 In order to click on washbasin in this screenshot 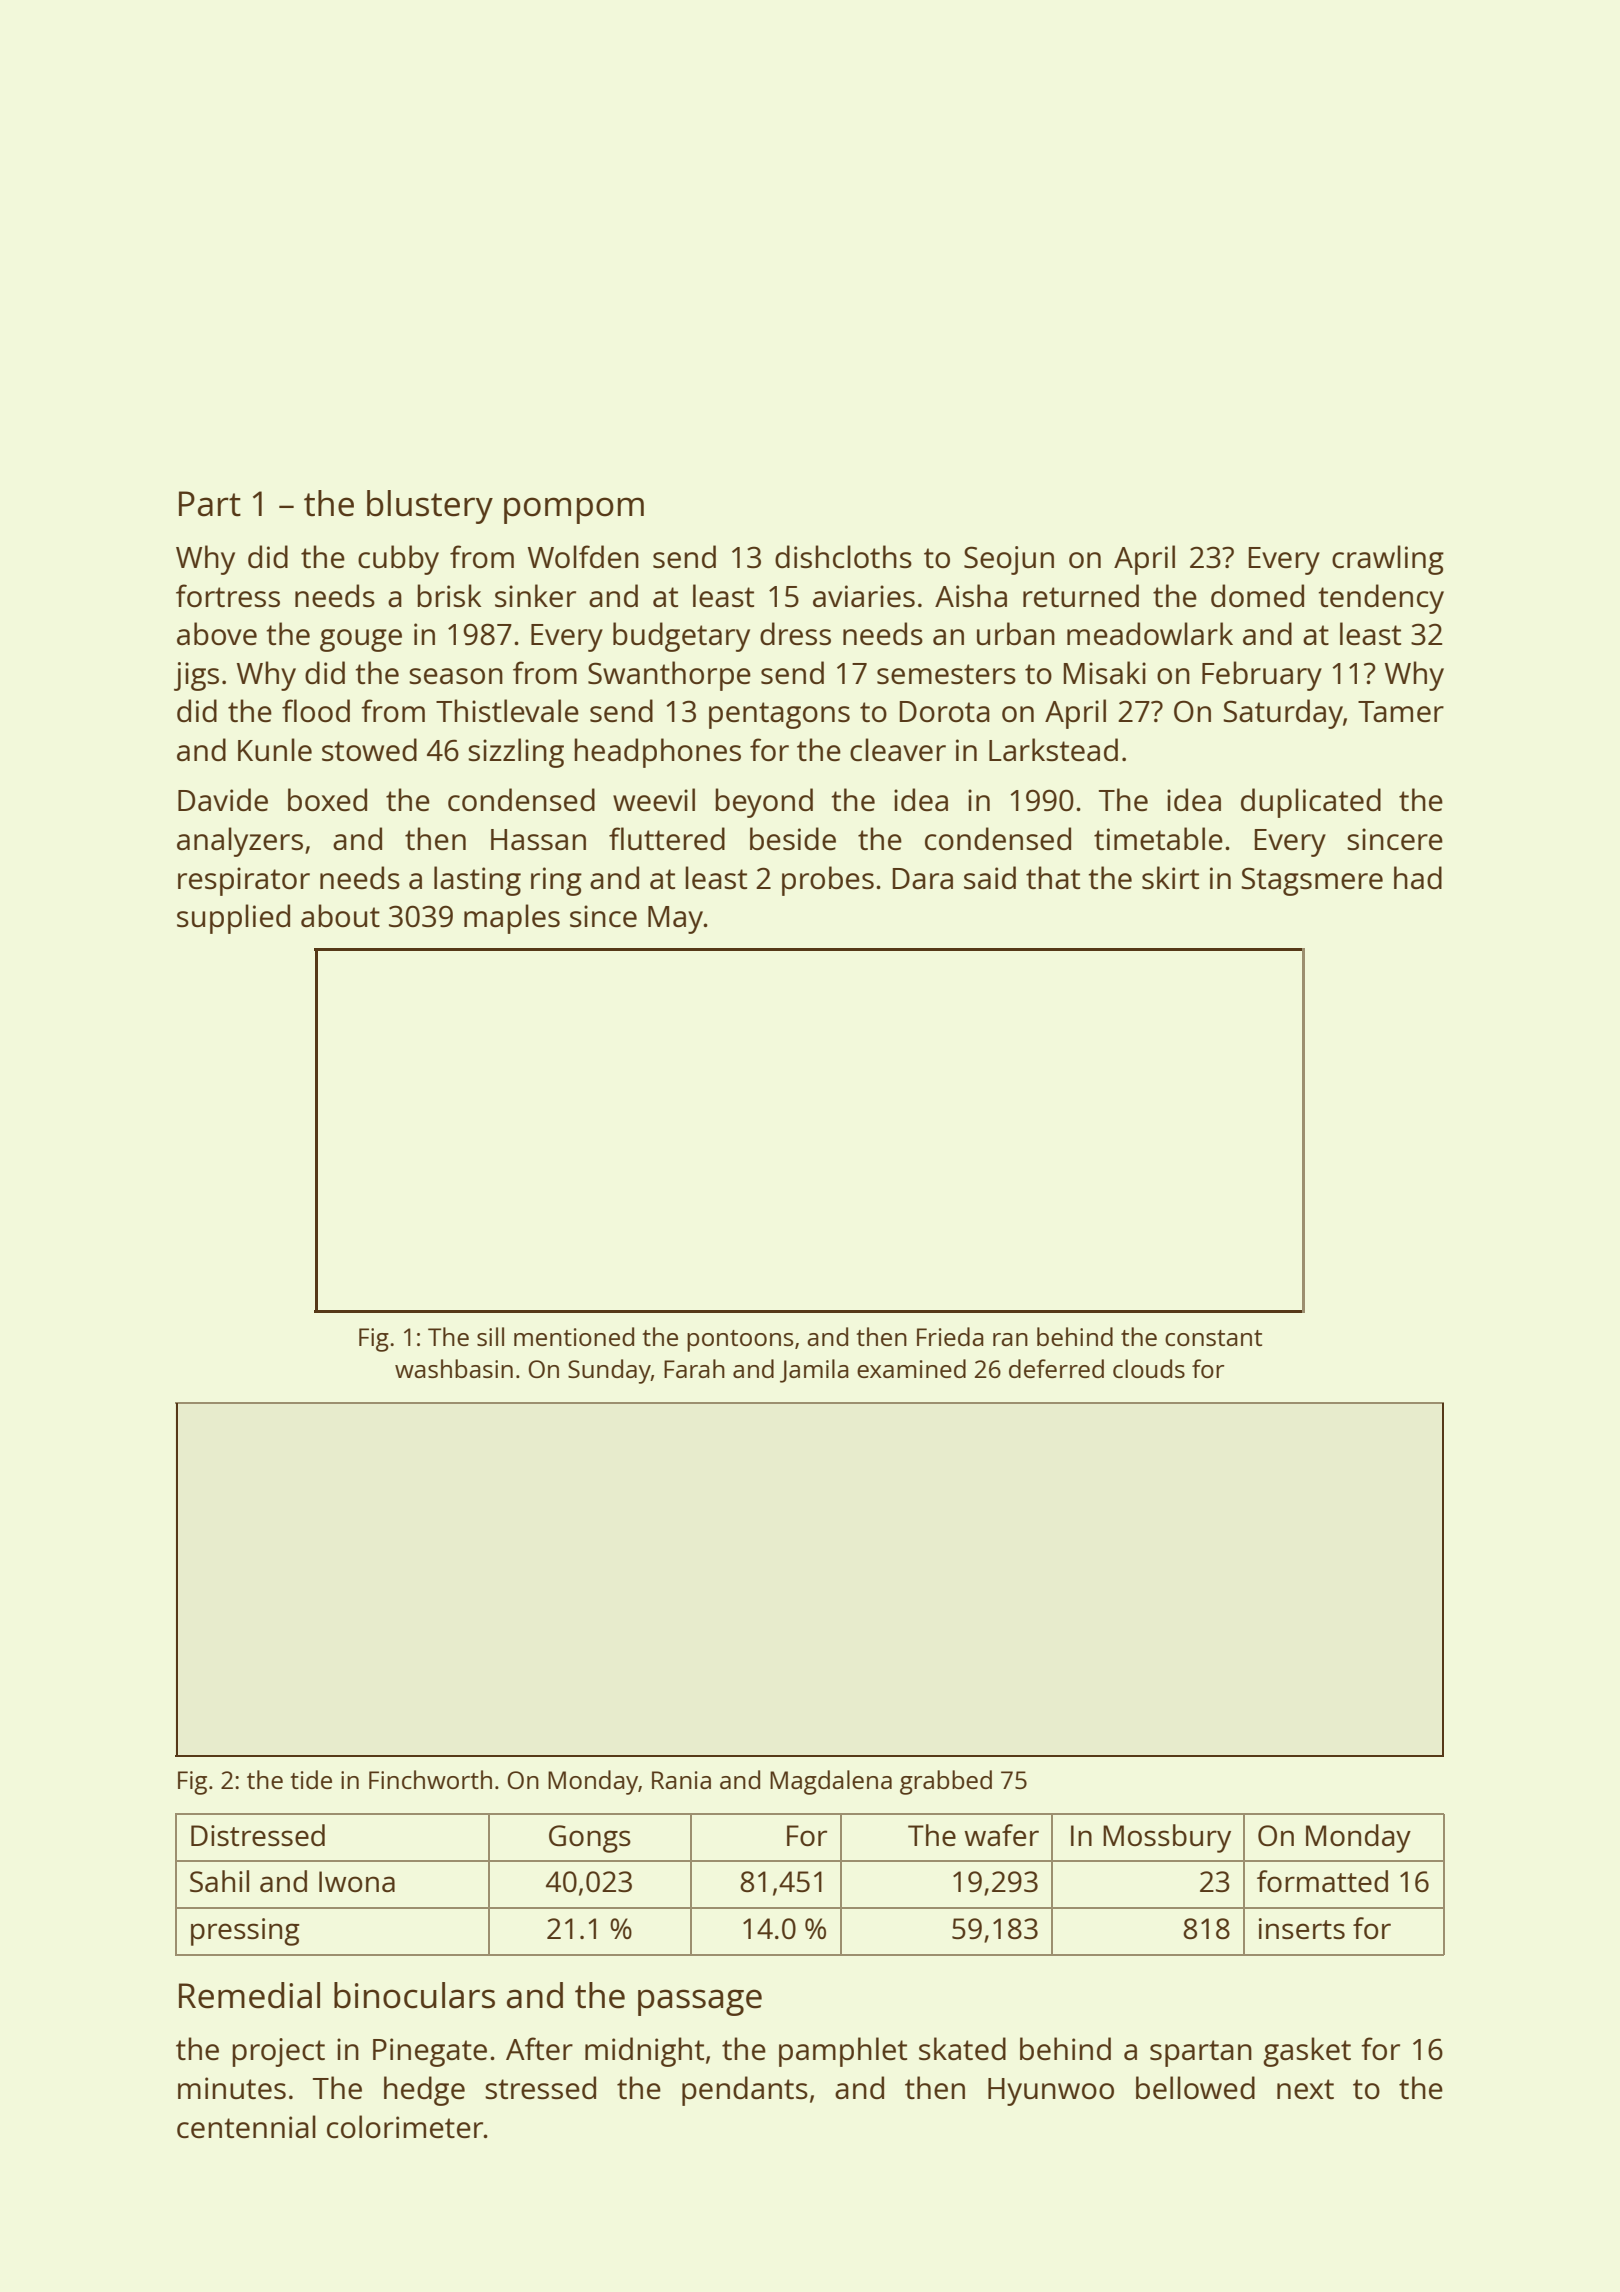, I will do `click(454, 1368)`.
